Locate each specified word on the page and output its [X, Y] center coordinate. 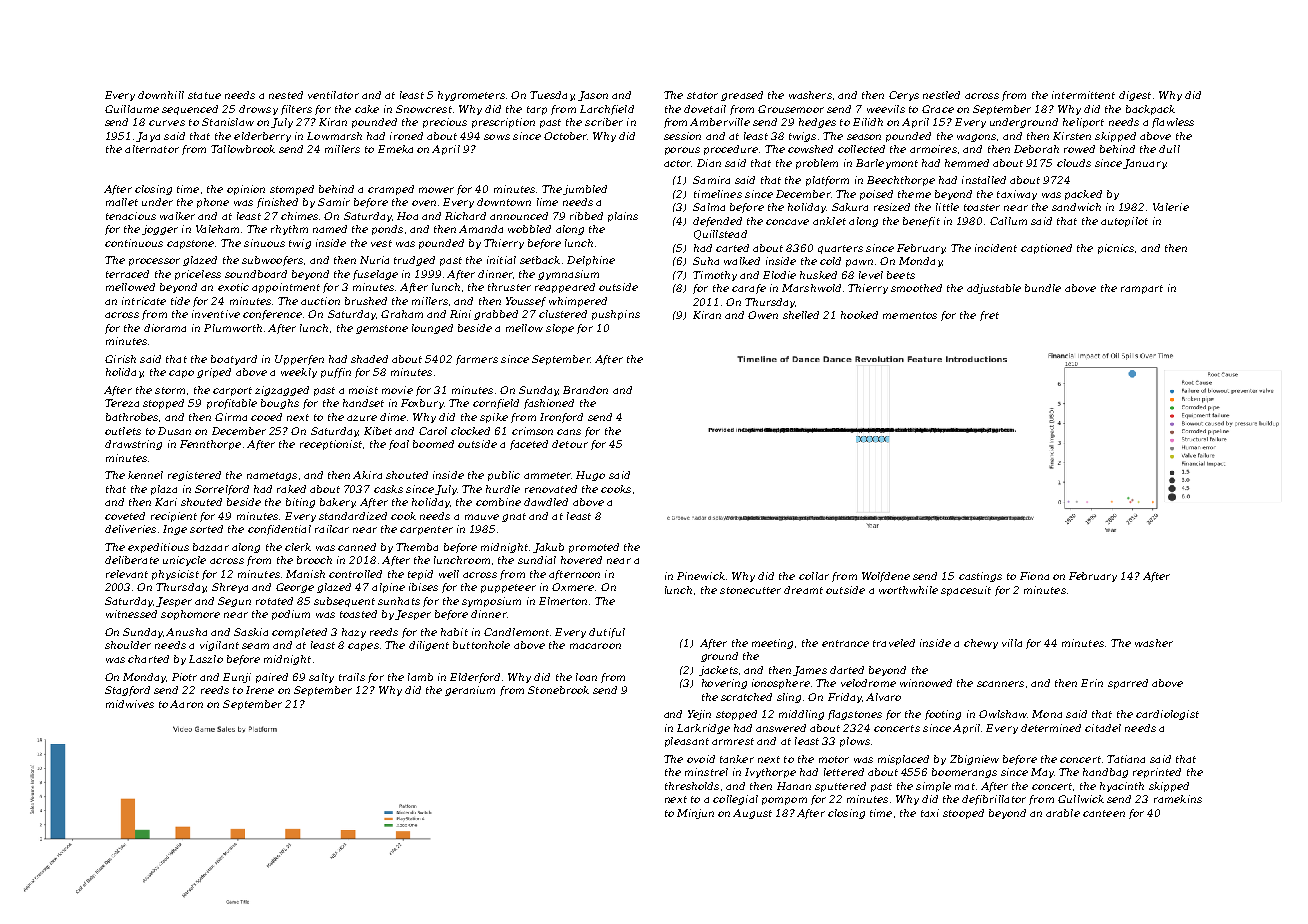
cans [569, 432]
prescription [503, 123]
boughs [280, 404]
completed [299, 633]
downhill [161, 95]
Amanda [481, 229]
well [449, 574]
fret [989, 316]
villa [1012, 643]
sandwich [1076, 207]
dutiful [607, 633]
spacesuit [966, 591]
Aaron [186, 704]
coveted [125, 516]
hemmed [967, 163]
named [330, 229]
